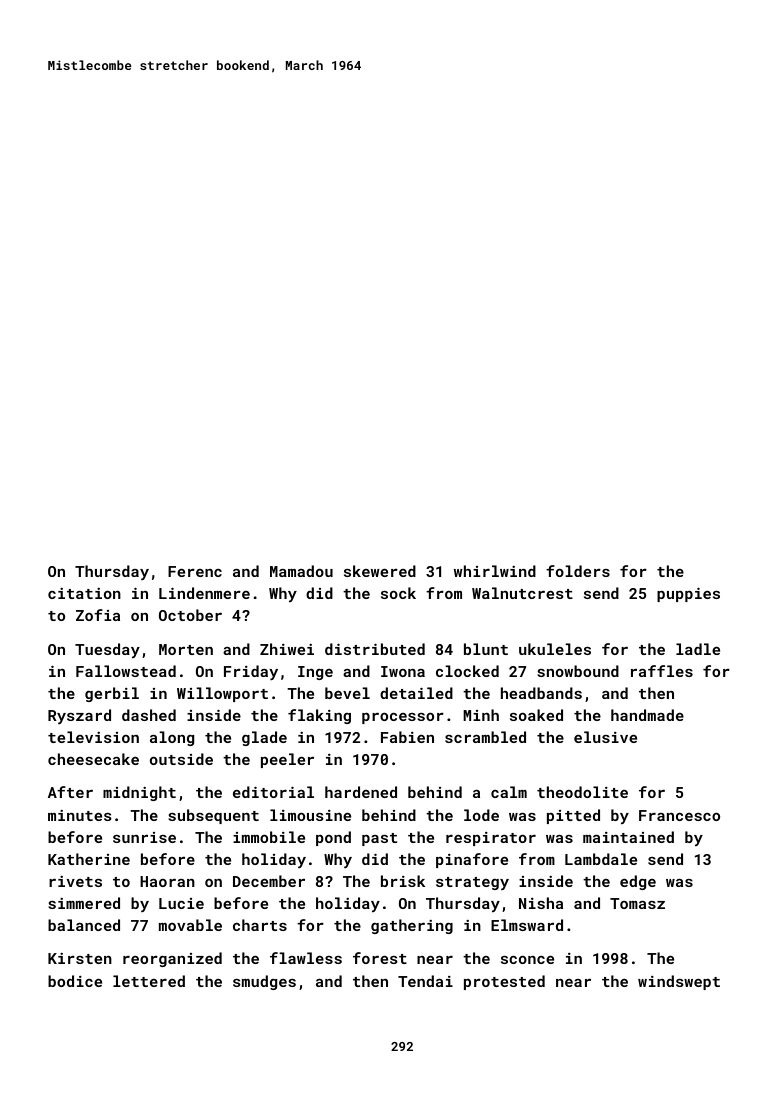  Describe the element at coordinates (398, 593) in the image. I see `sock` at that location.
